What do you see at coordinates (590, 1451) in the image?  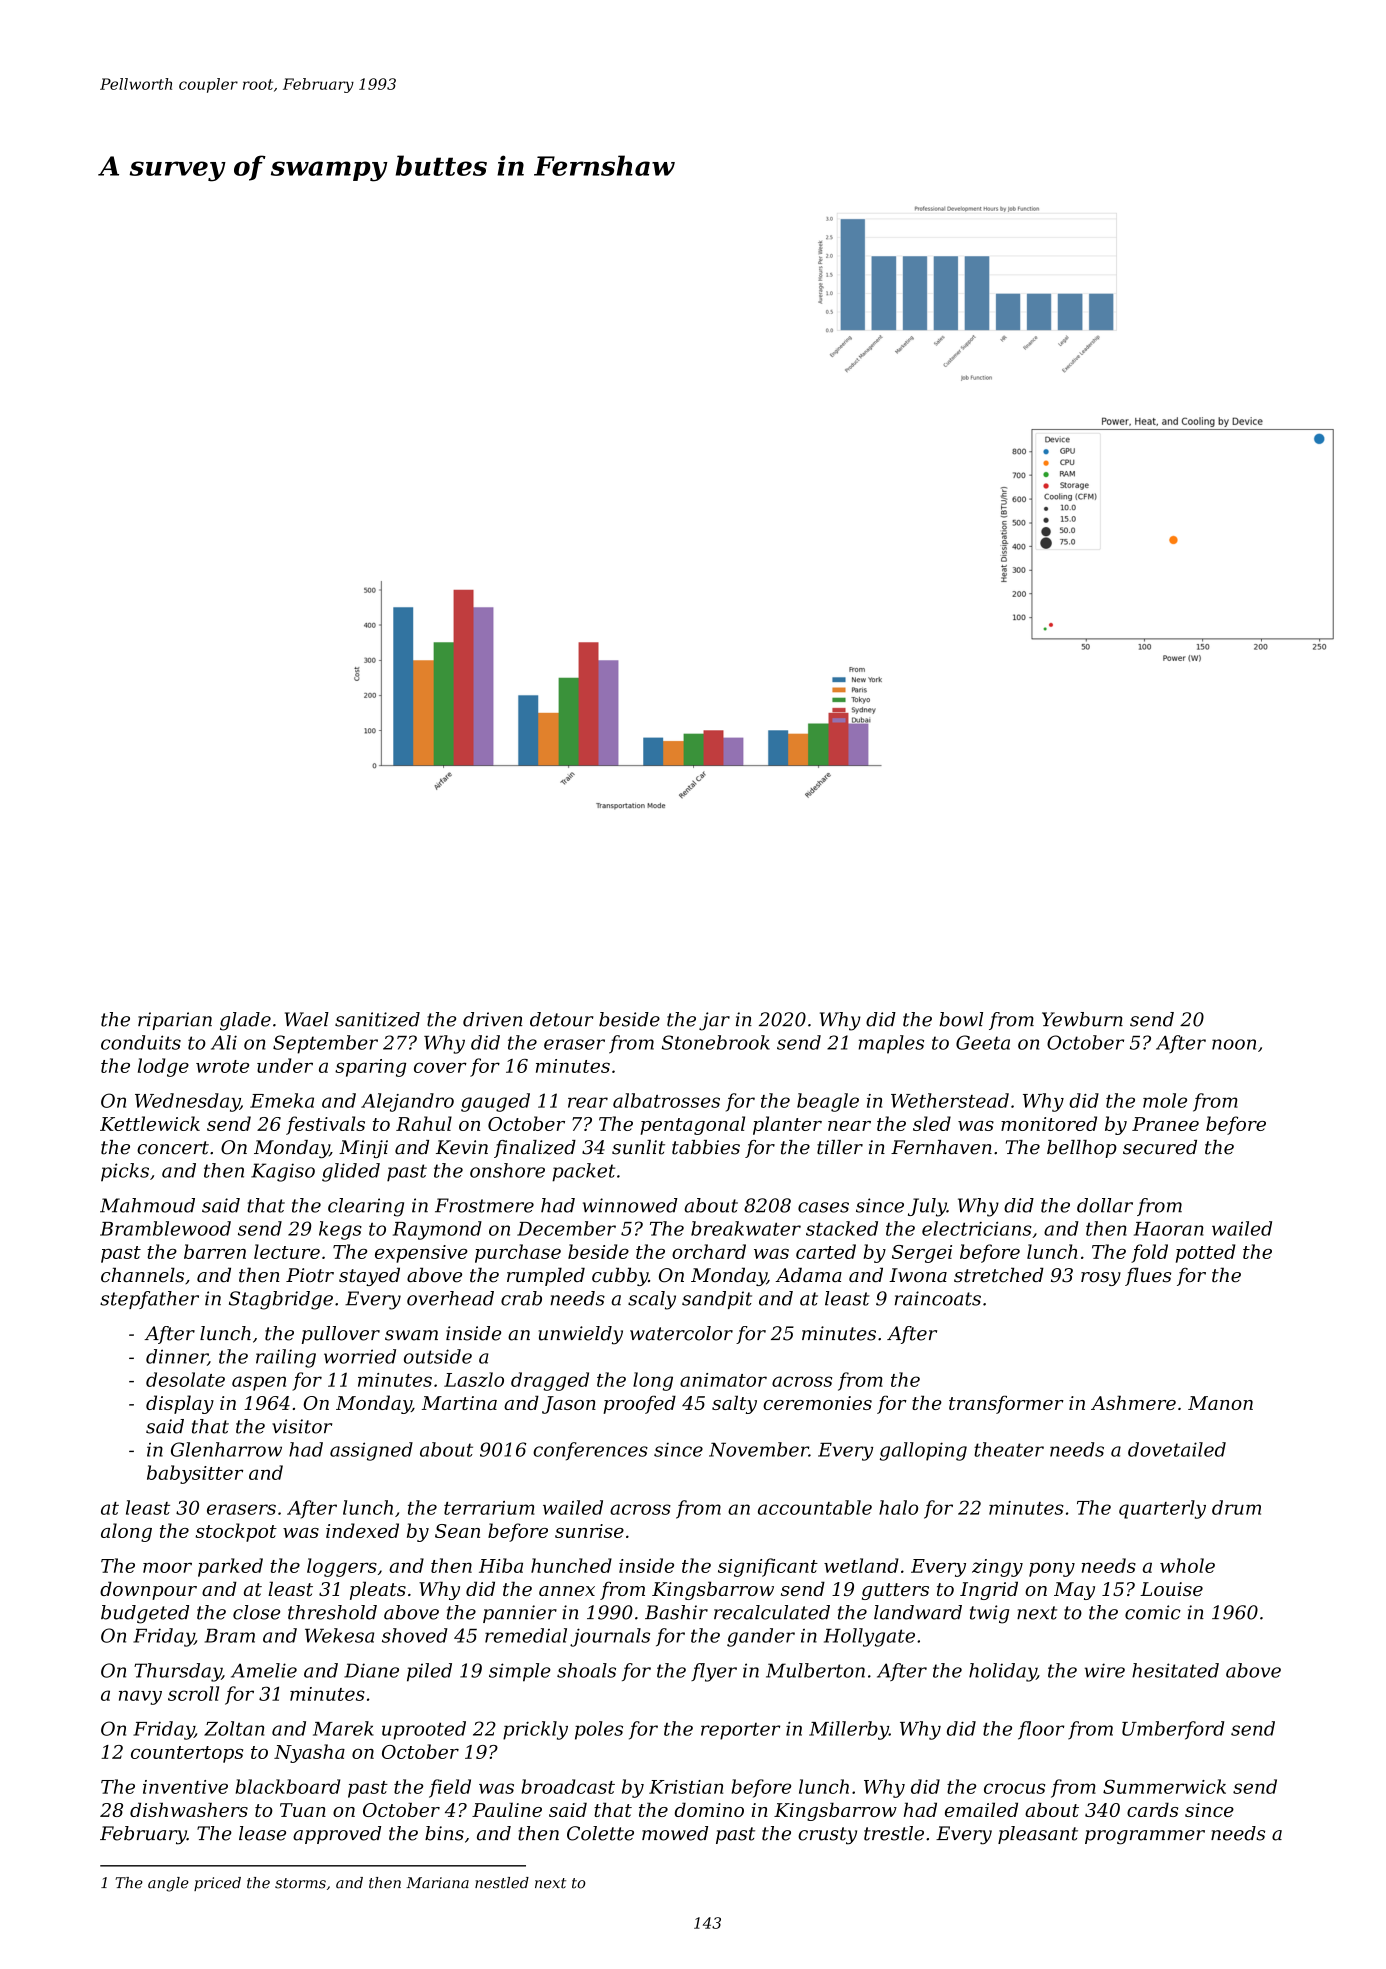 I see `conferences` at bounding box center [590, 1451].
